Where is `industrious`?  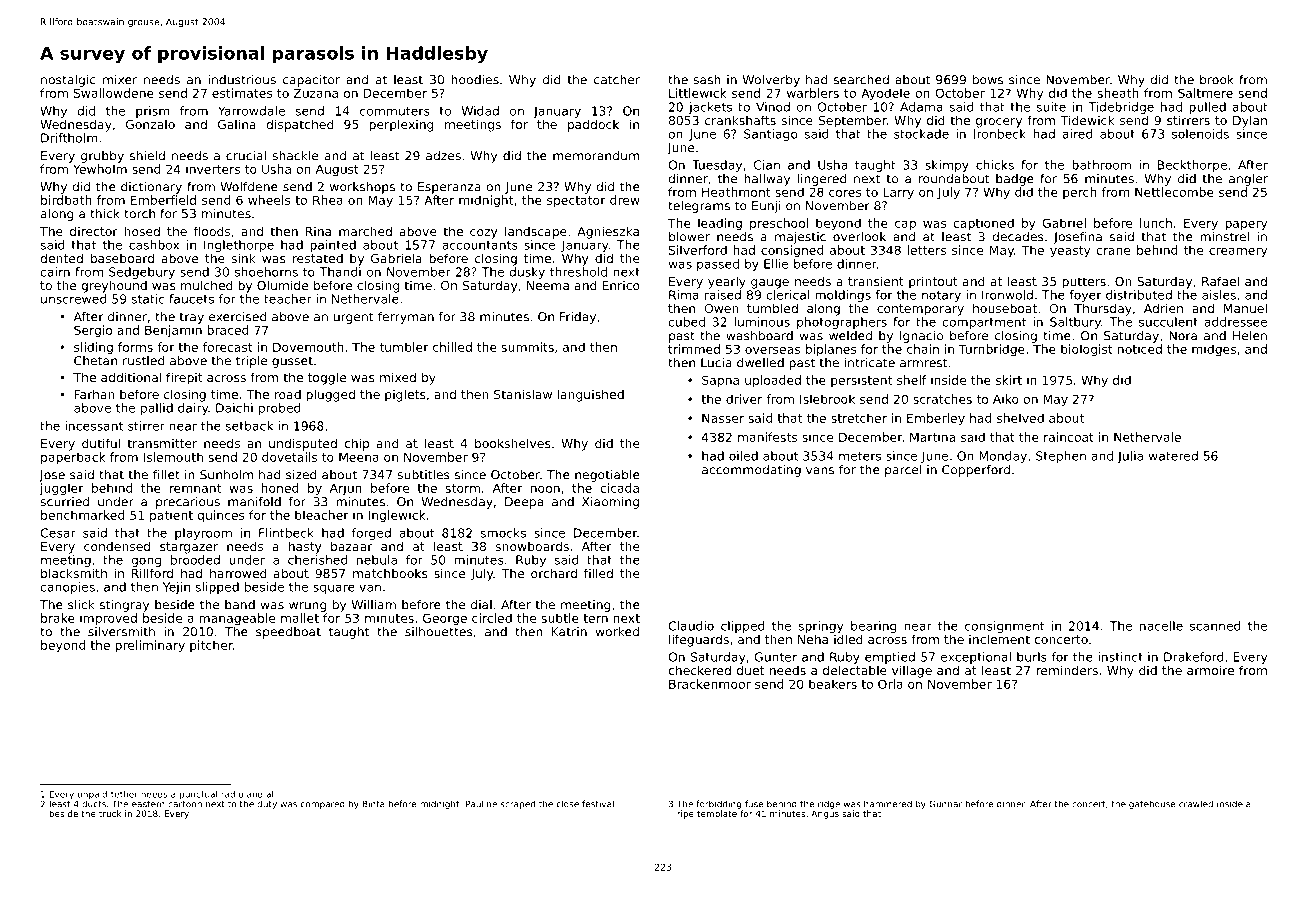 industrious is located at coordinates (242, 80).
